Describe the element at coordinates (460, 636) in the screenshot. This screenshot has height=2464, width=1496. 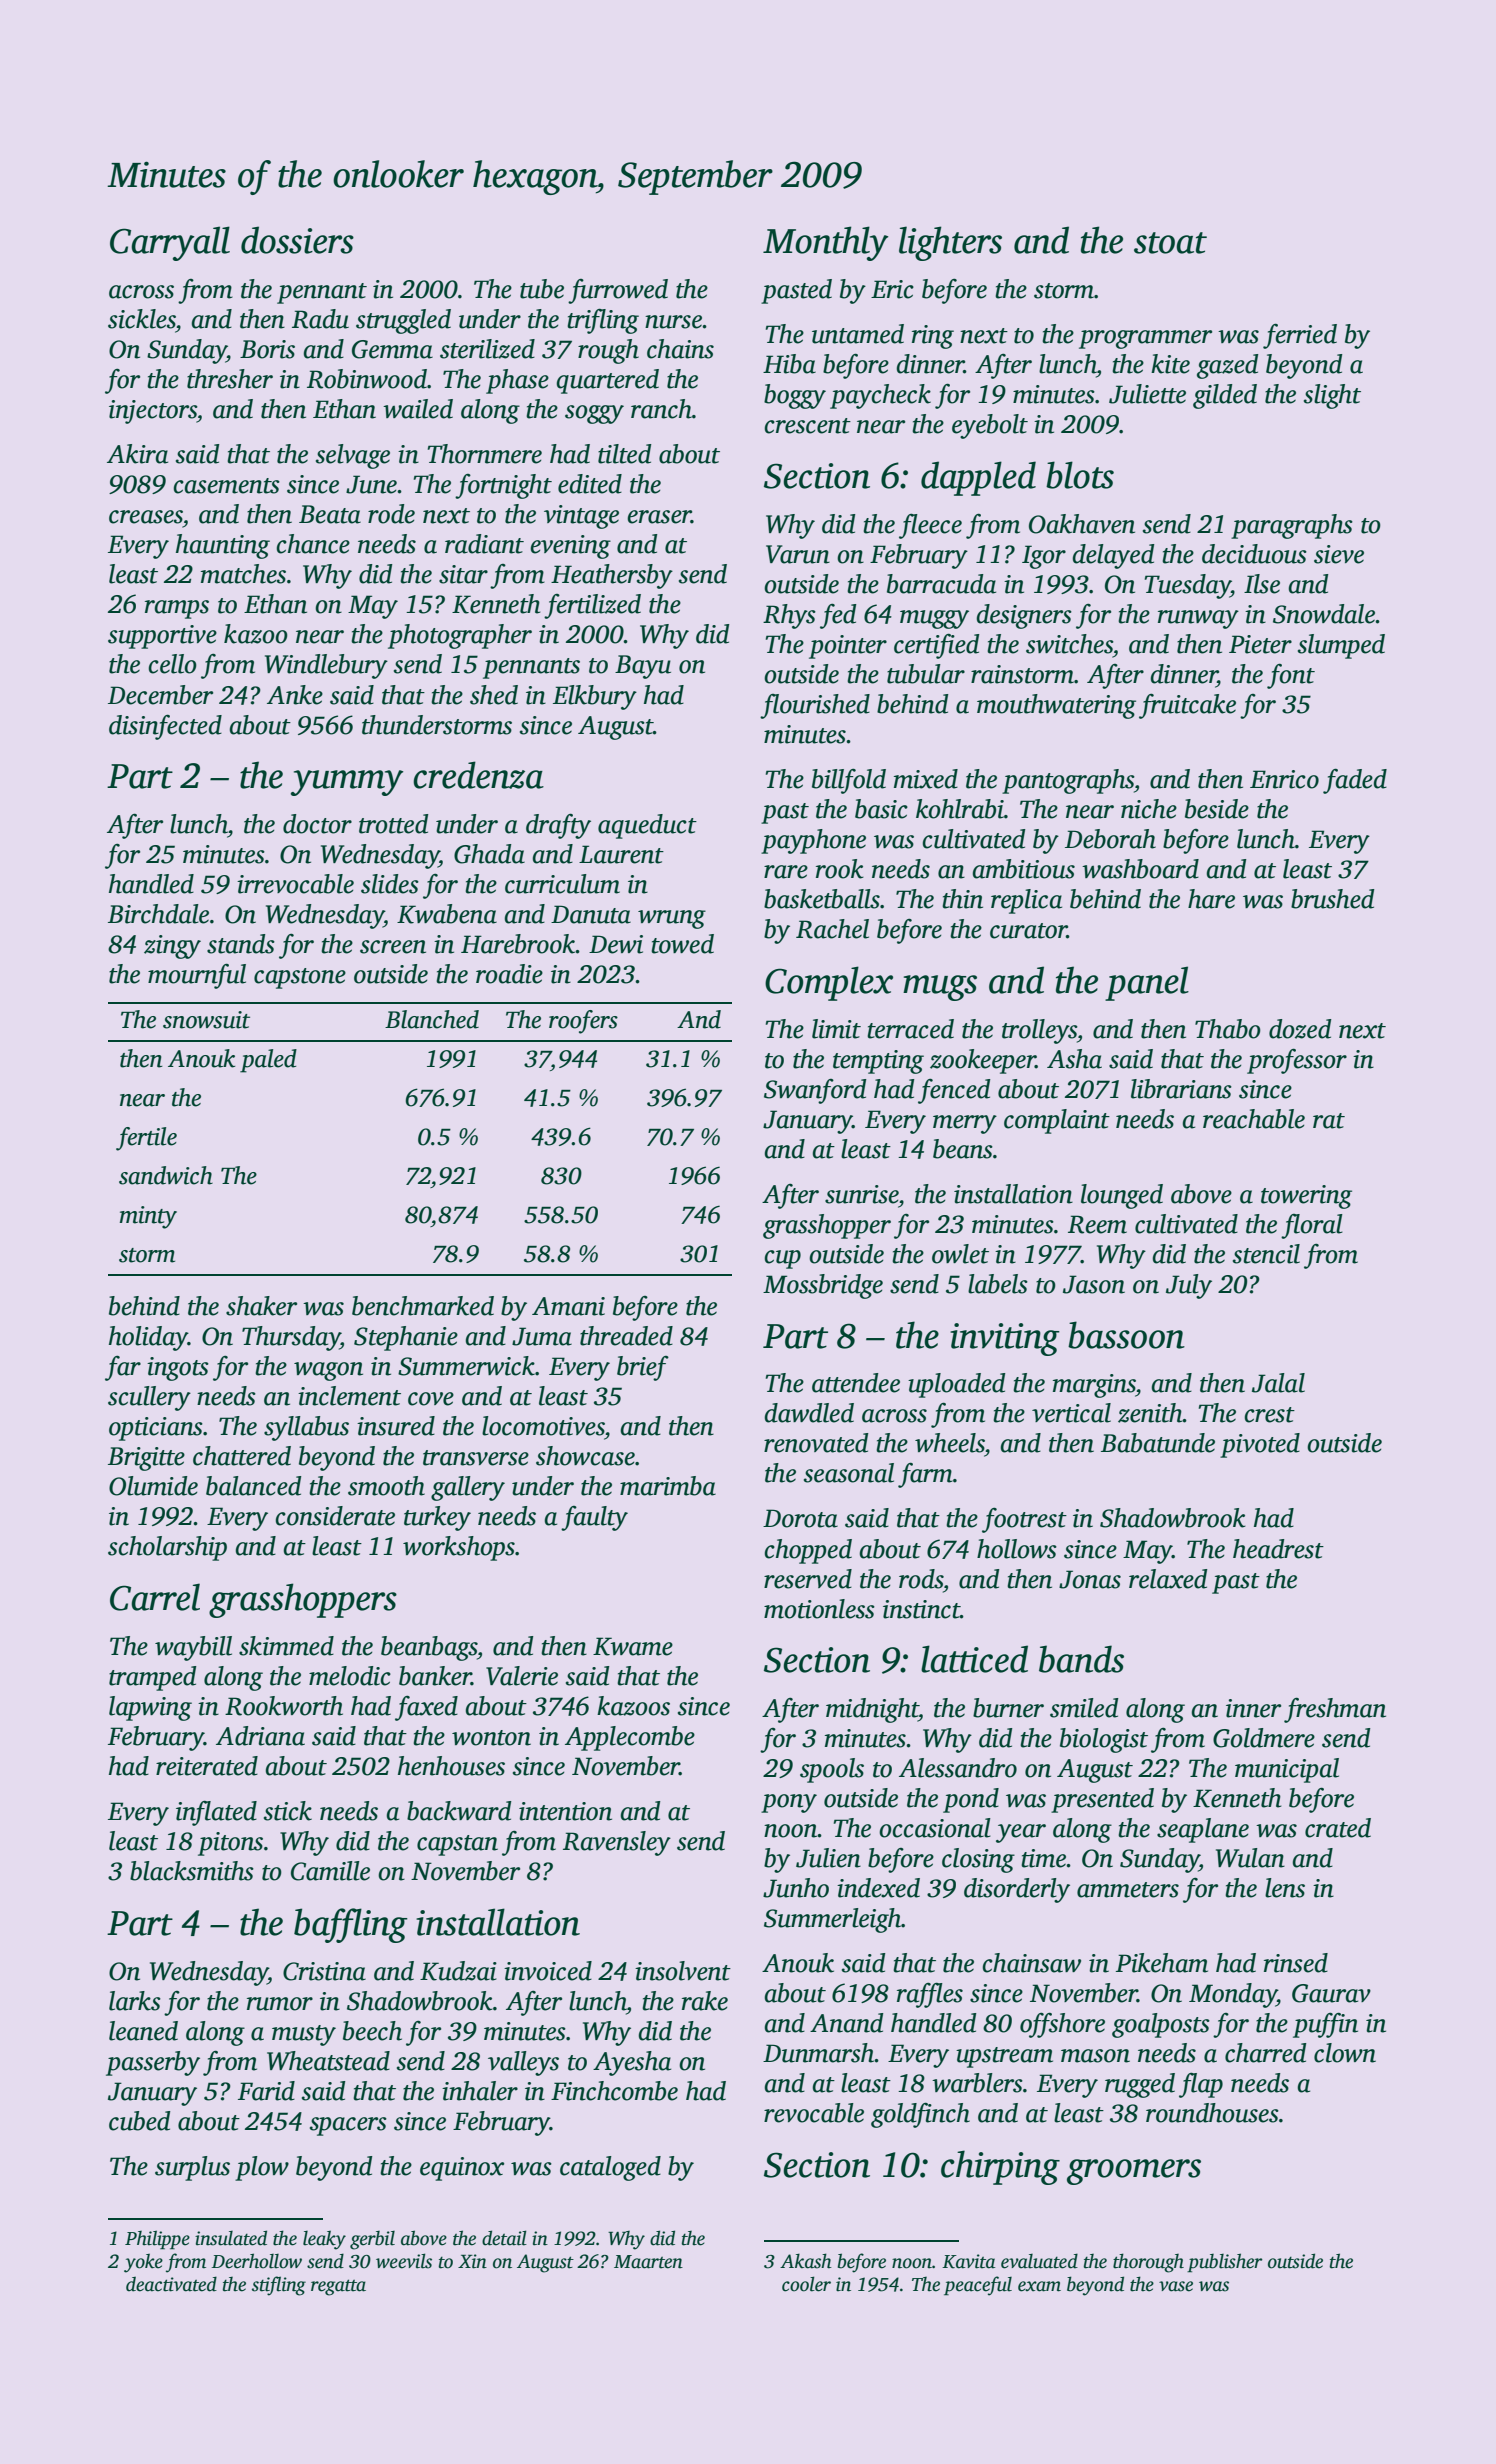
I see `photographer` at that location.
